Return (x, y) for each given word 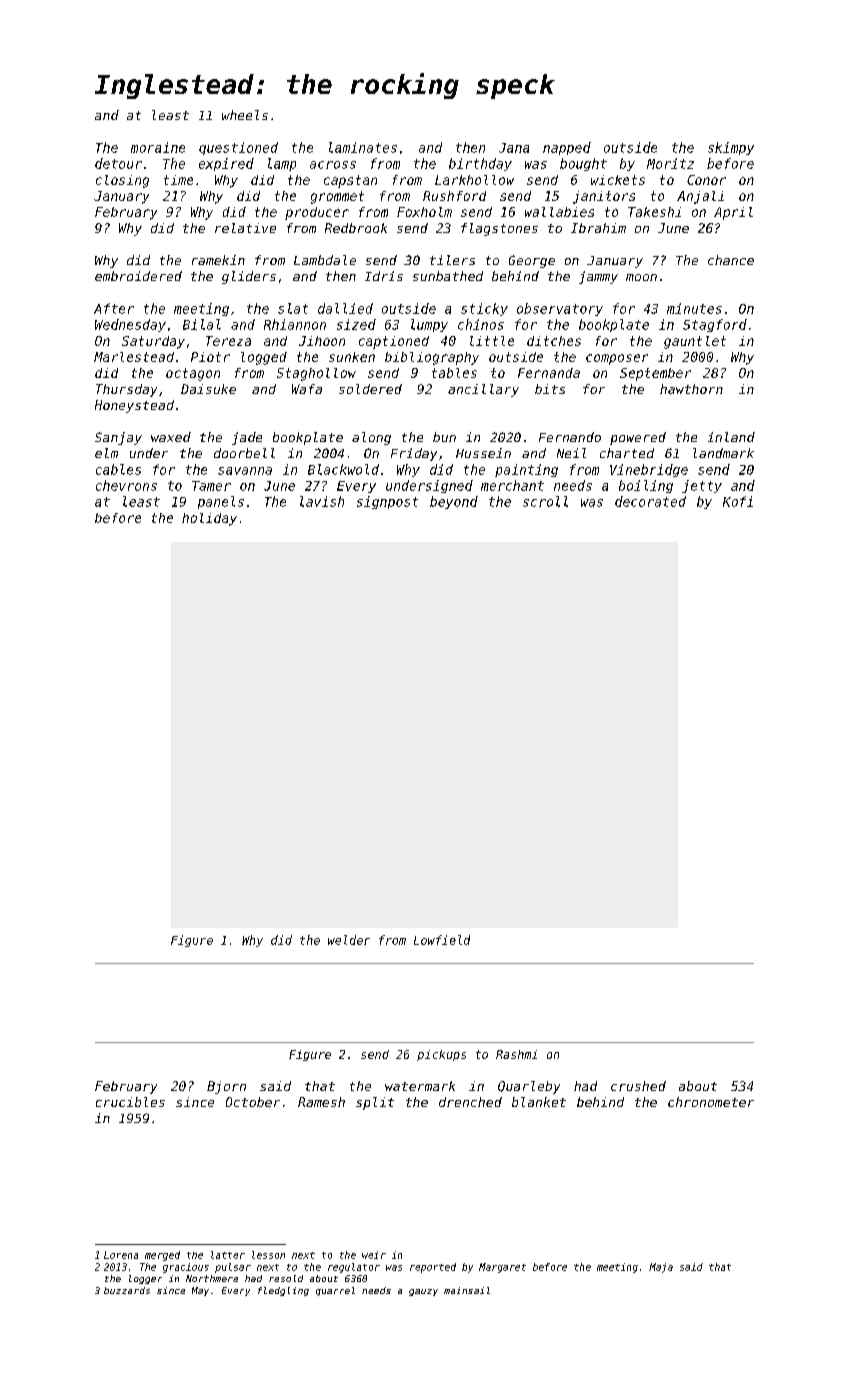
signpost (387, 502)
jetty (702, 486)
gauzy (423, 1292)
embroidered (138, 276)
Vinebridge (649, 470)
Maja (661, 1268)
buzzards (127, 1290)
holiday (209, 519)
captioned (394, 342)
